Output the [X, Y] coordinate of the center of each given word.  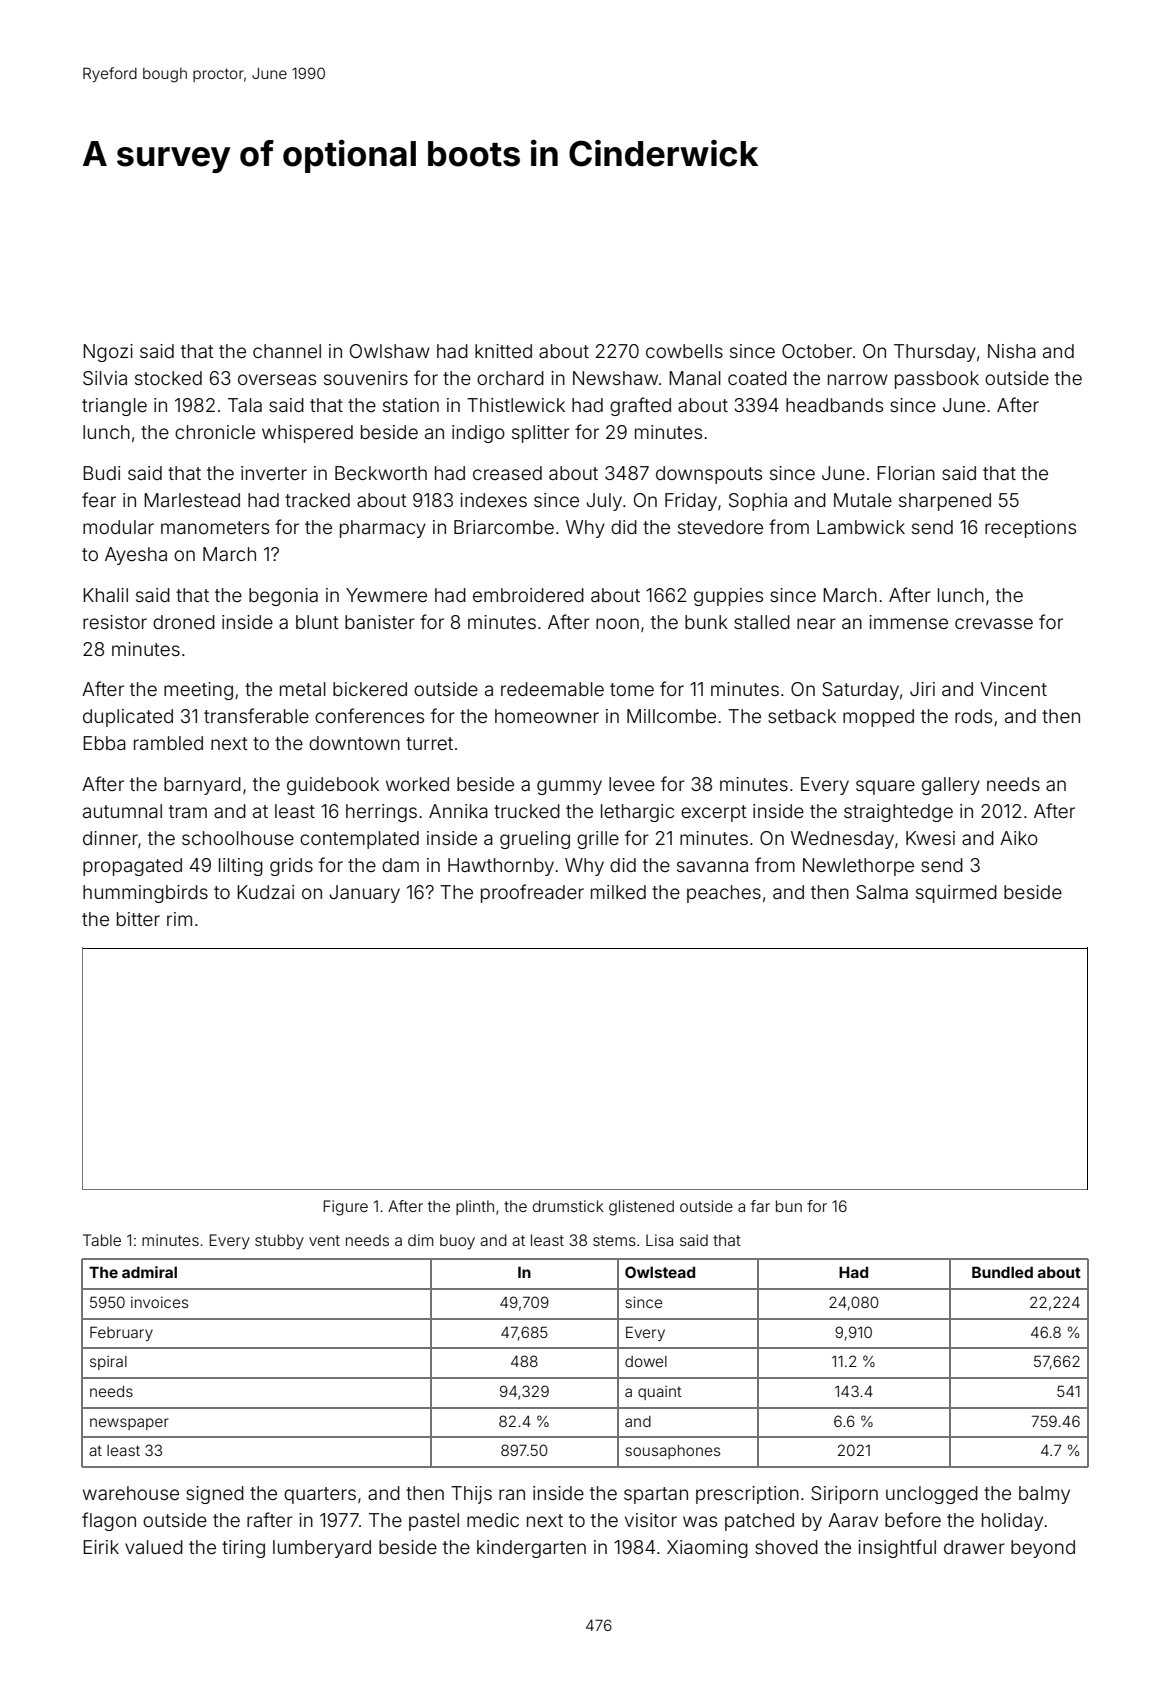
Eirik [101, 1547]
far [760, 1206]
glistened [641, 1208]
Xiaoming [707, 1549]
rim [179, 919]
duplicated [128, 718]
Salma [882, 892]
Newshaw [615, 378]
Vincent [1013, 689]
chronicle [215, 432]
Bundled [1002, 1272]
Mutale [863, 500]
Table [102, 1240]
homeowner [547, 716]
